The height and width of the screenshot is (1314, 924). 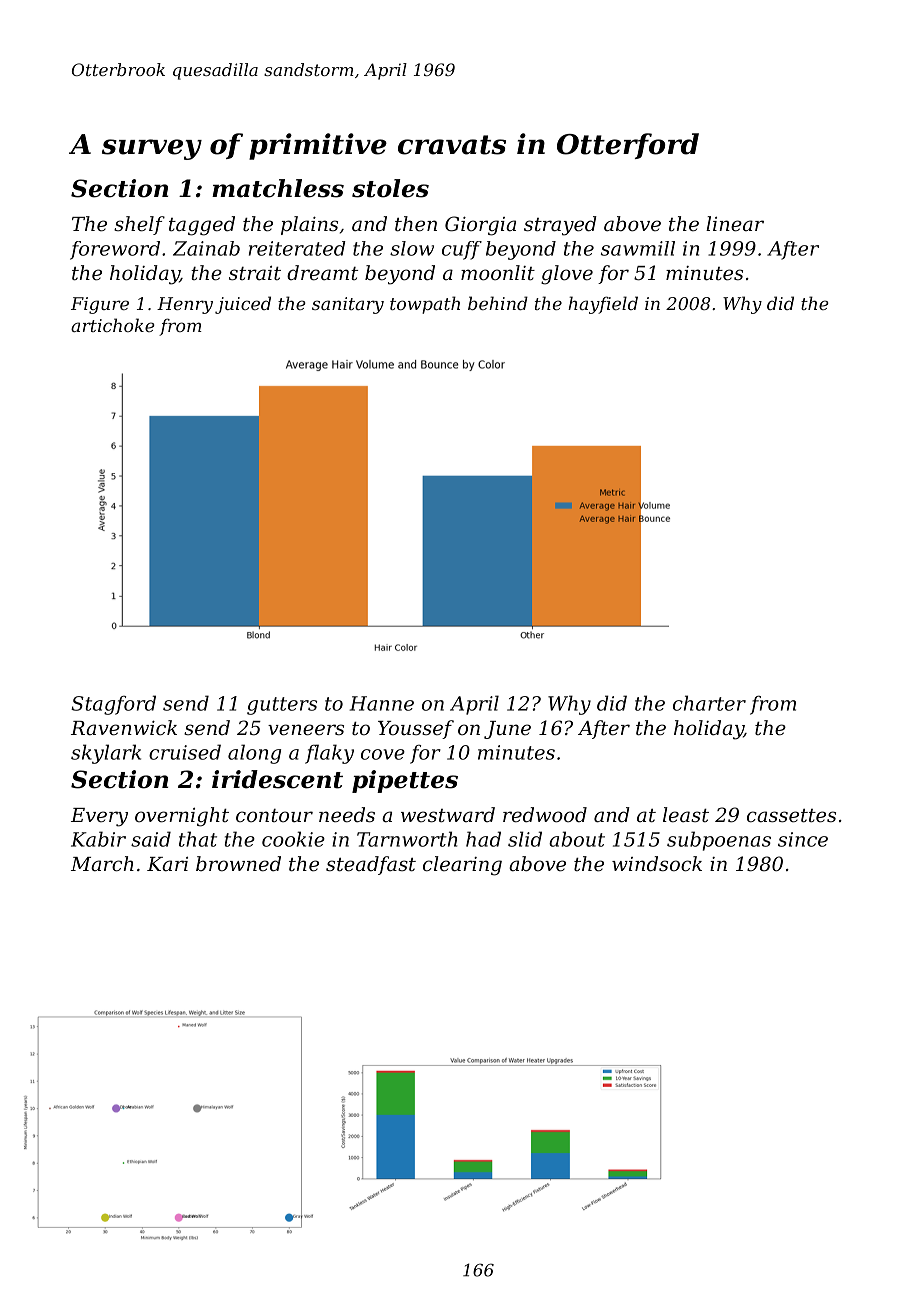 What do you see at coordinates (603, 305) in the screenshot?
I see `hayfield` at bounding box center [603, 305].
